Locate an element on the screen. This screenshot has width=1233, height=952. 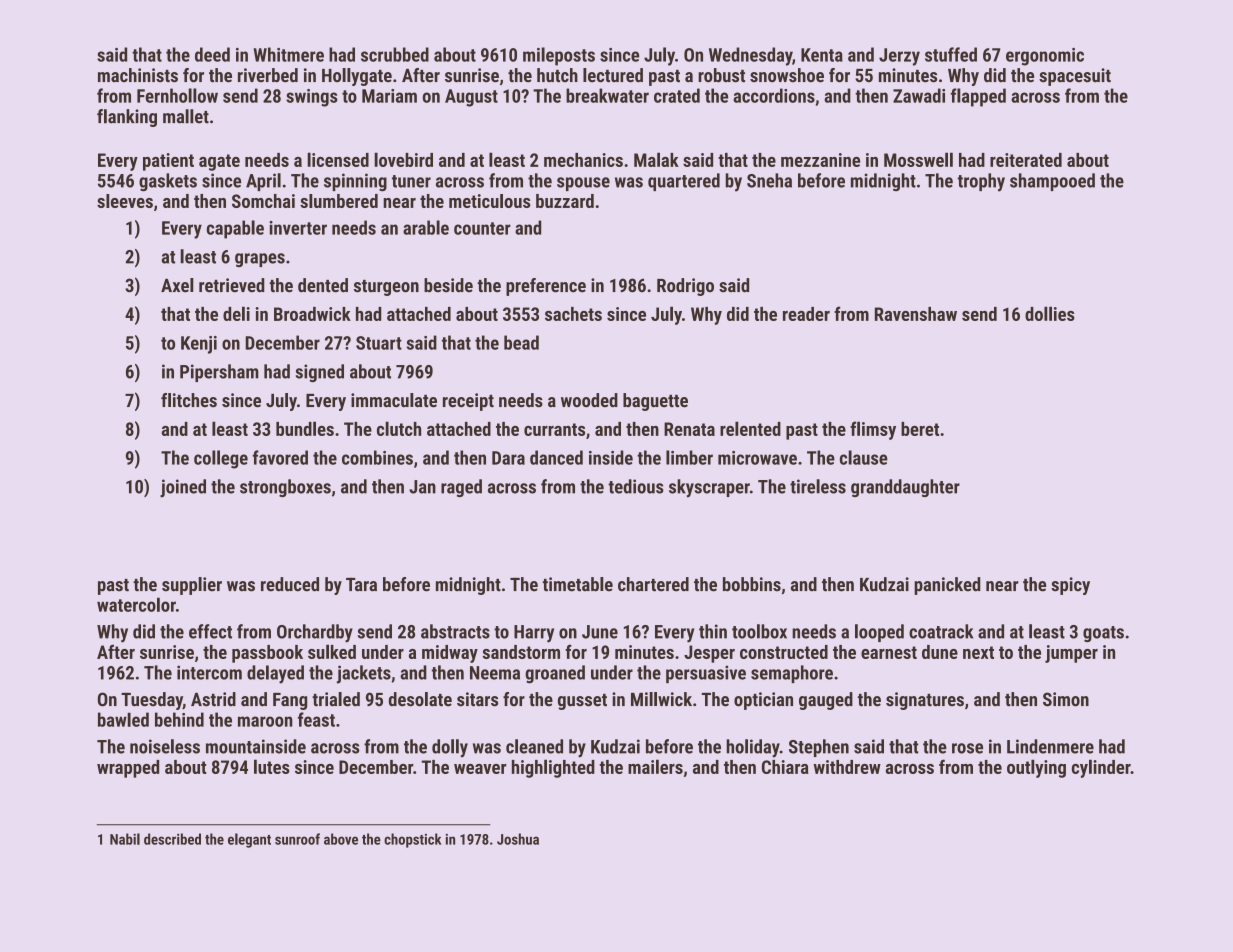
quartered is located at coordinates (684, 182).
